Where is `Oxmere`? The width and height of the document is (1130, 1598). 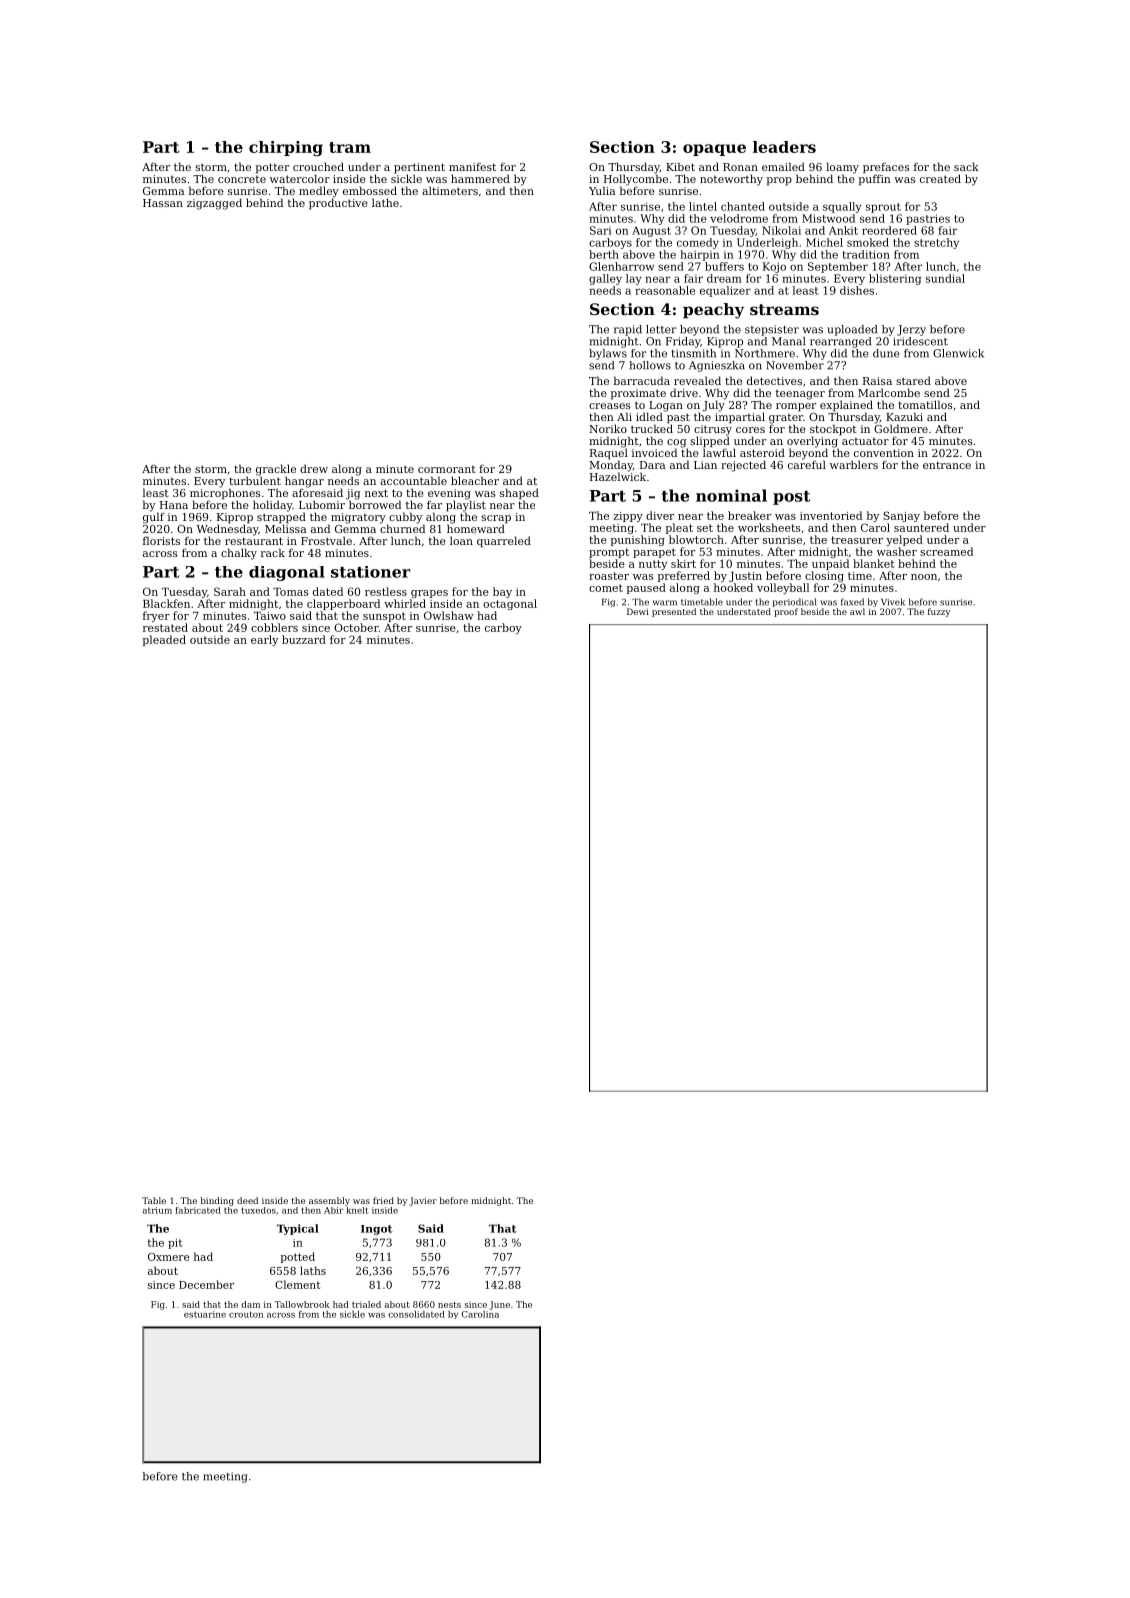
Oxmere is located at coordinates (168, 1257).
